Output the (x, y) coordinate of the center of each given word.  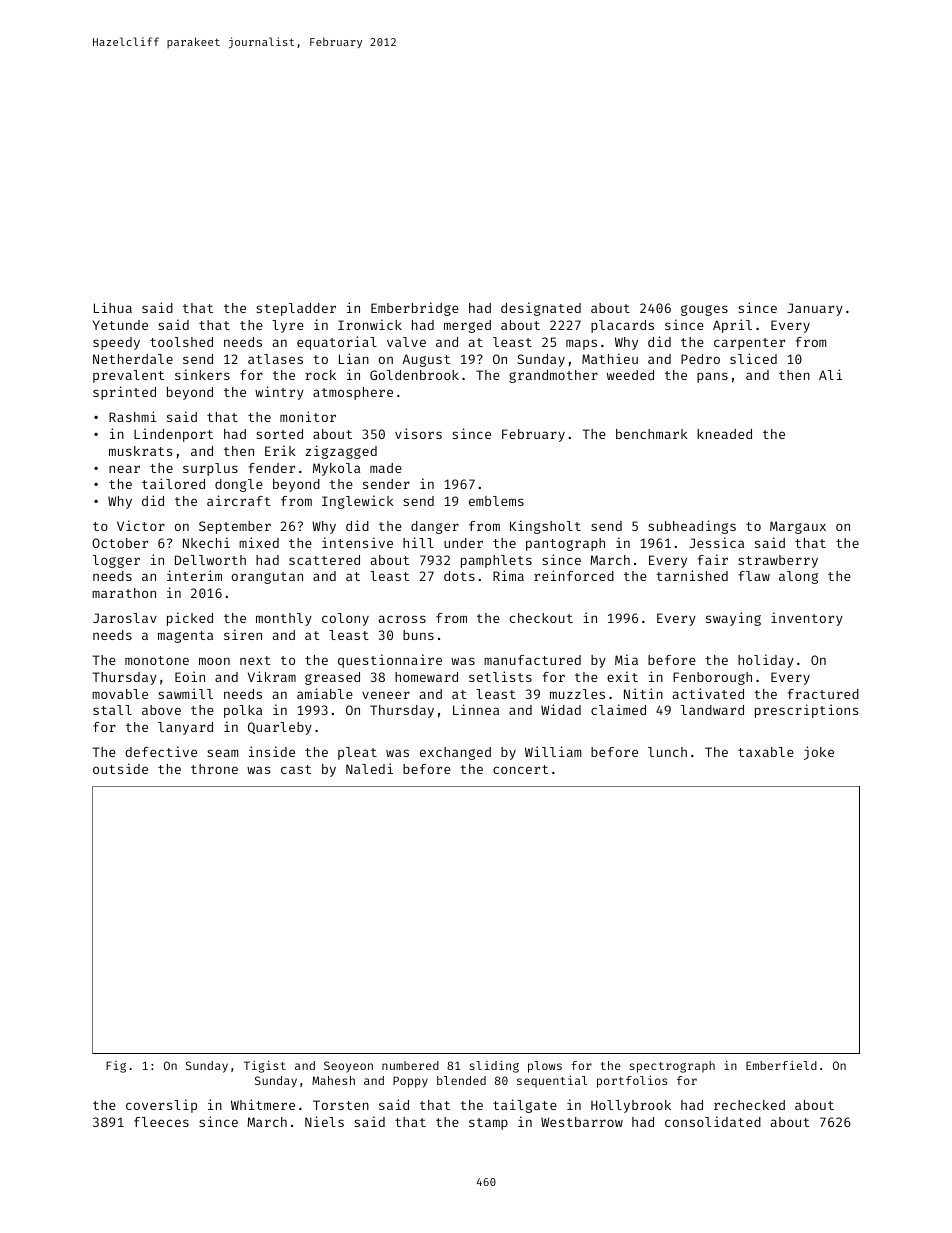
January (815, 309)
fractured (823, 694)
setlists (500, 676)
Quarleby (280, 728)
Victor (141, 525)
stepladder (296, 309)
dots (459, 576)
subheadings (692, 527)
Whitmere (263, 1104)
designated (541, 309)
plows (545, 1067)
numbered (410, 1065)
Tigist (265, 1066)
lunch (667, 752)
